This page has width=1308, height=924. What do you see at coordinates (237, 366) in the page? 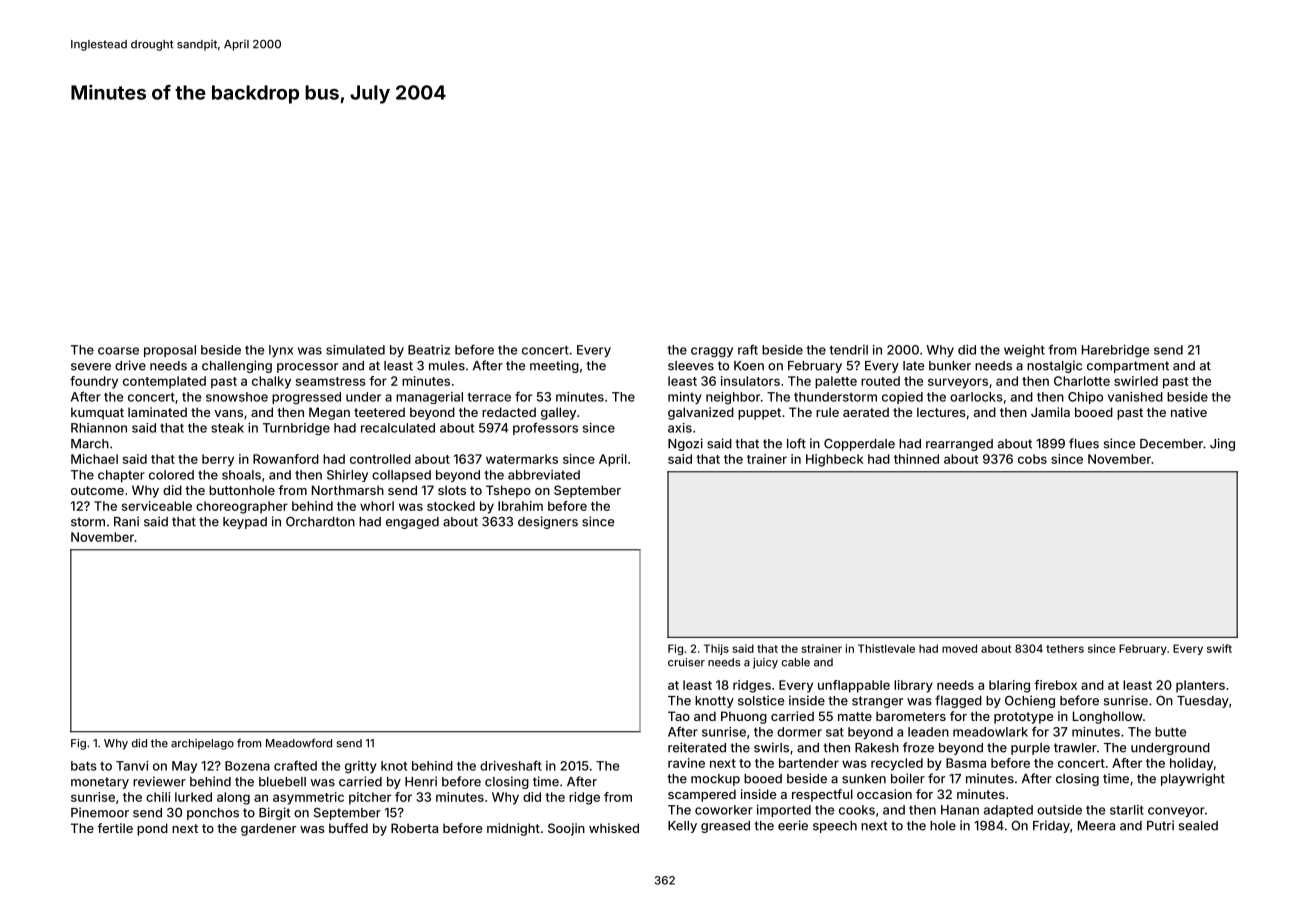
I see `challenging` at bounding box center [237, 366].
